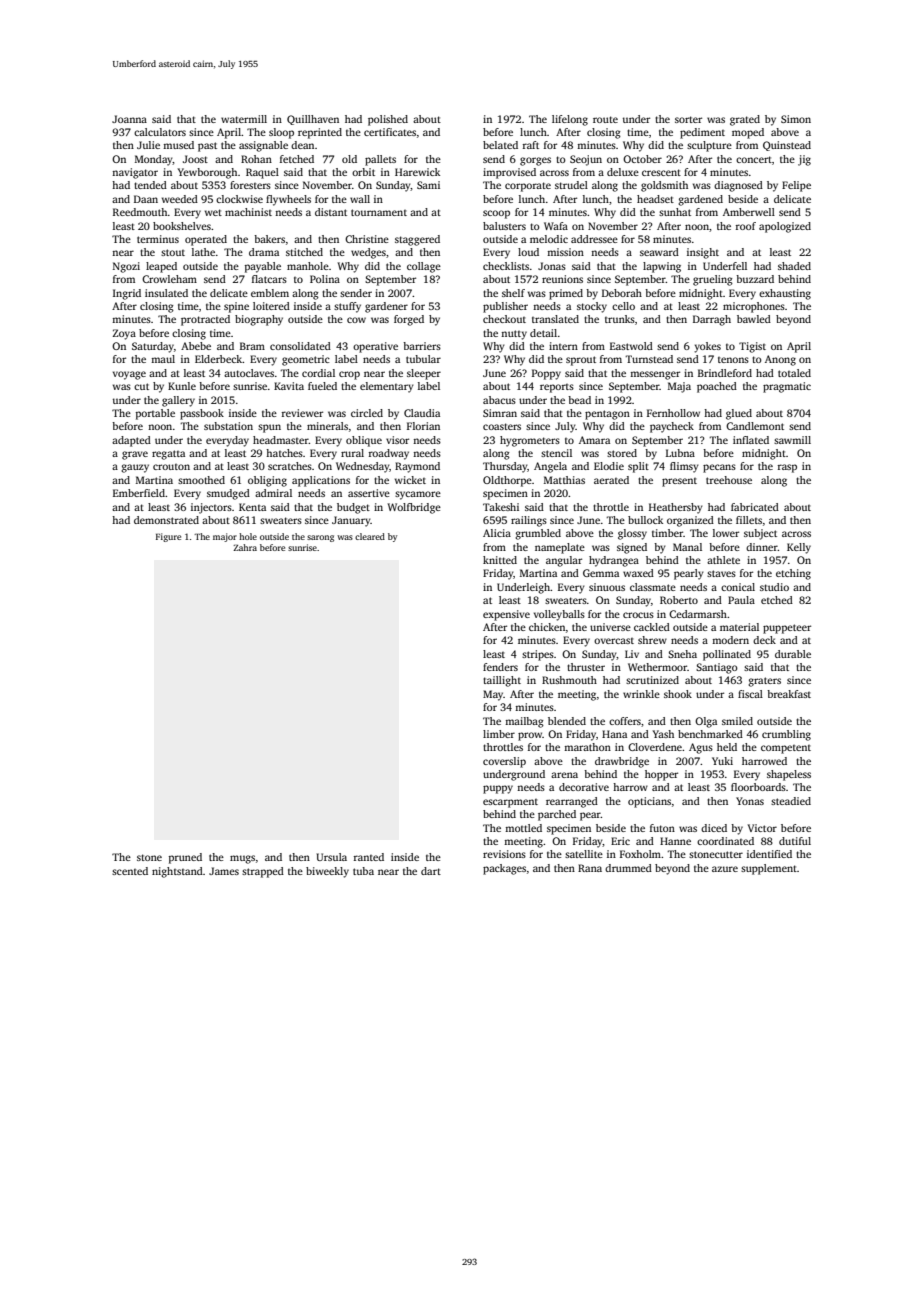  What do you see at coordinates (529, 521) in the screenshot?
I see `railings` at bounding box center [529, 521].
